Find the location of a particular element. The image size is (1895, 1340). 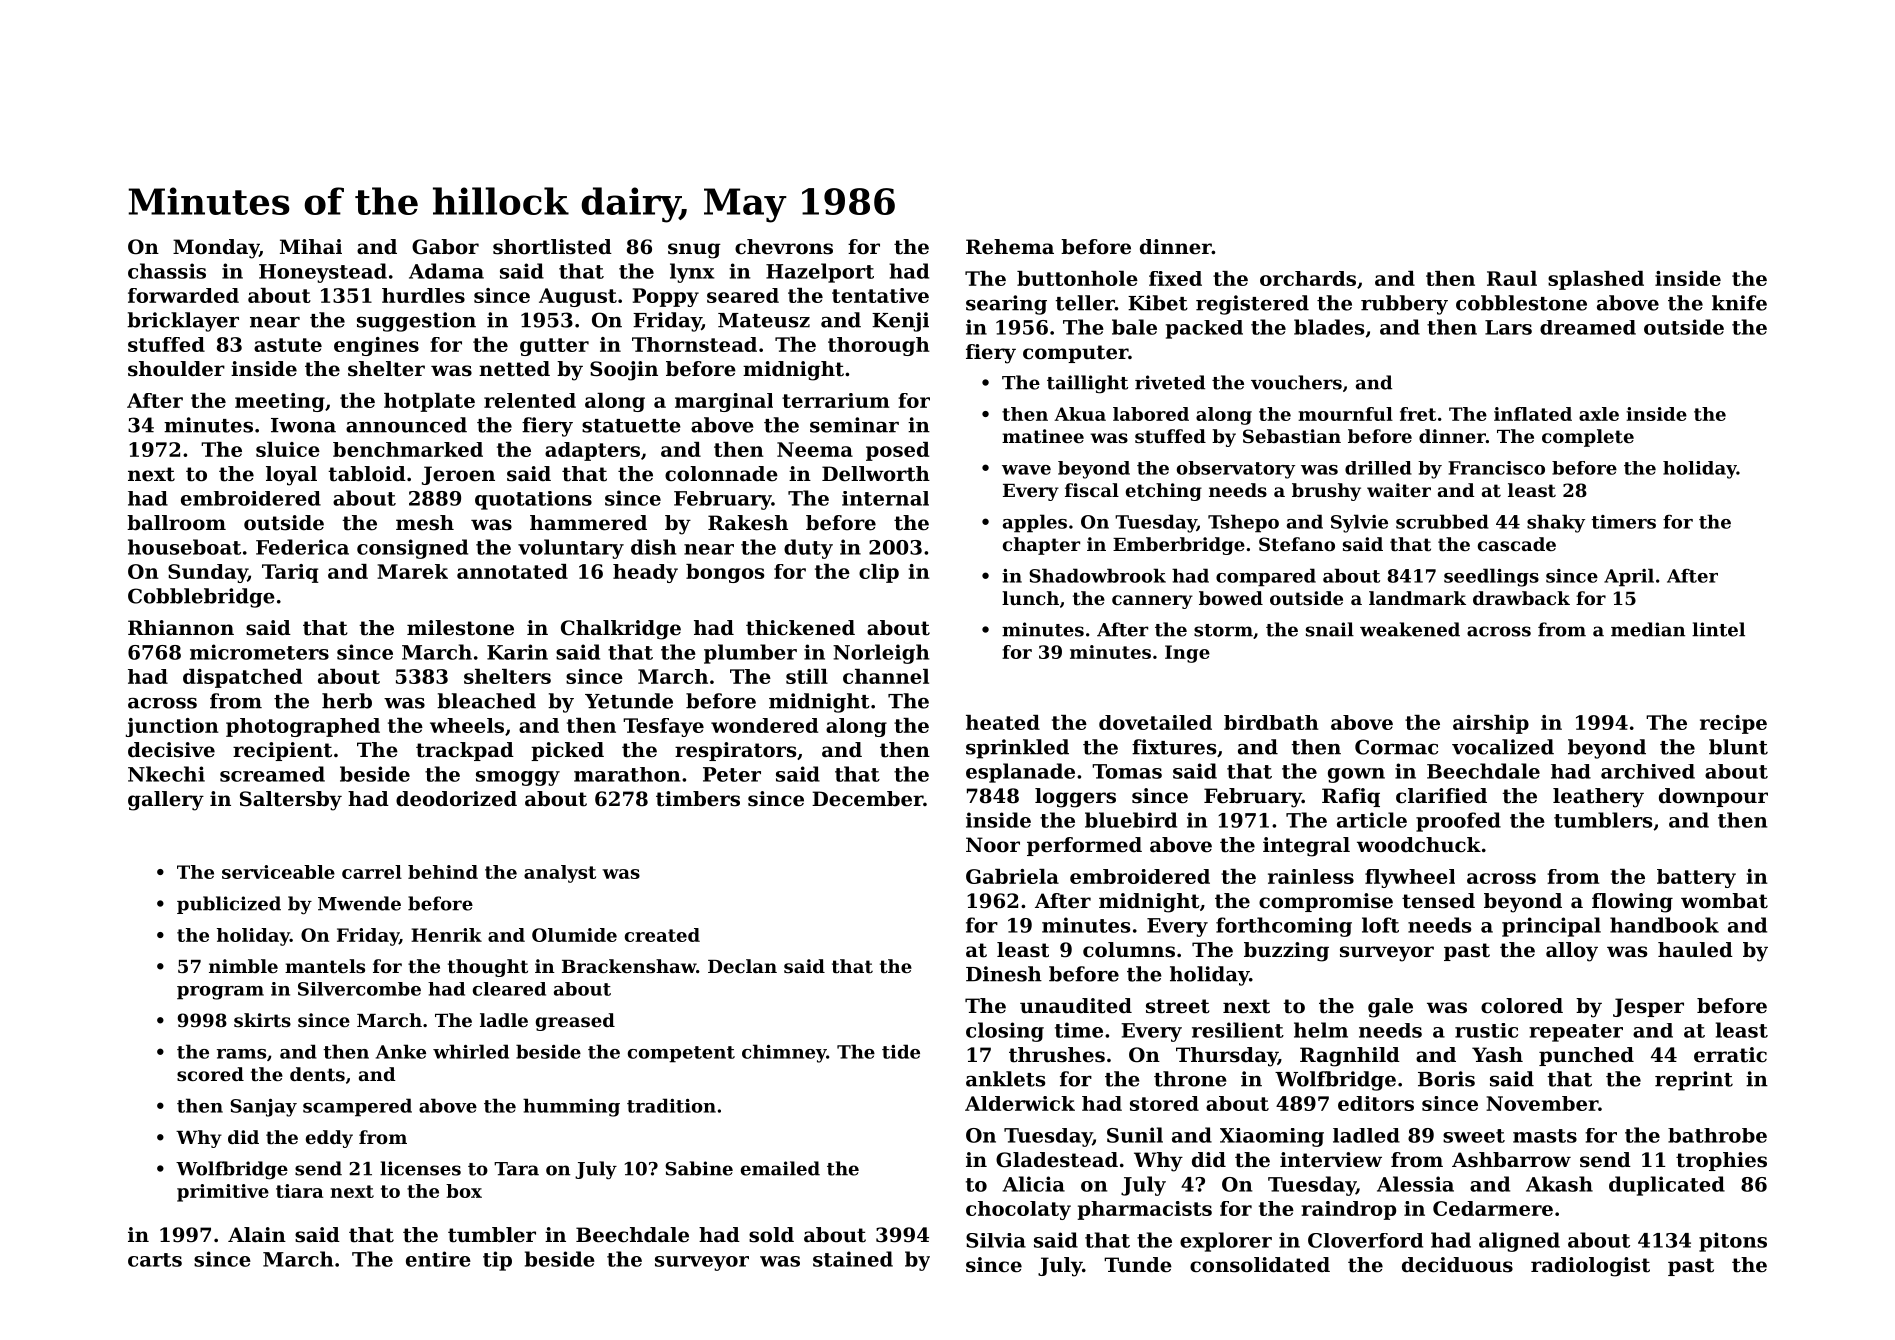

Yash is located at coordinates (1497, 1055).
